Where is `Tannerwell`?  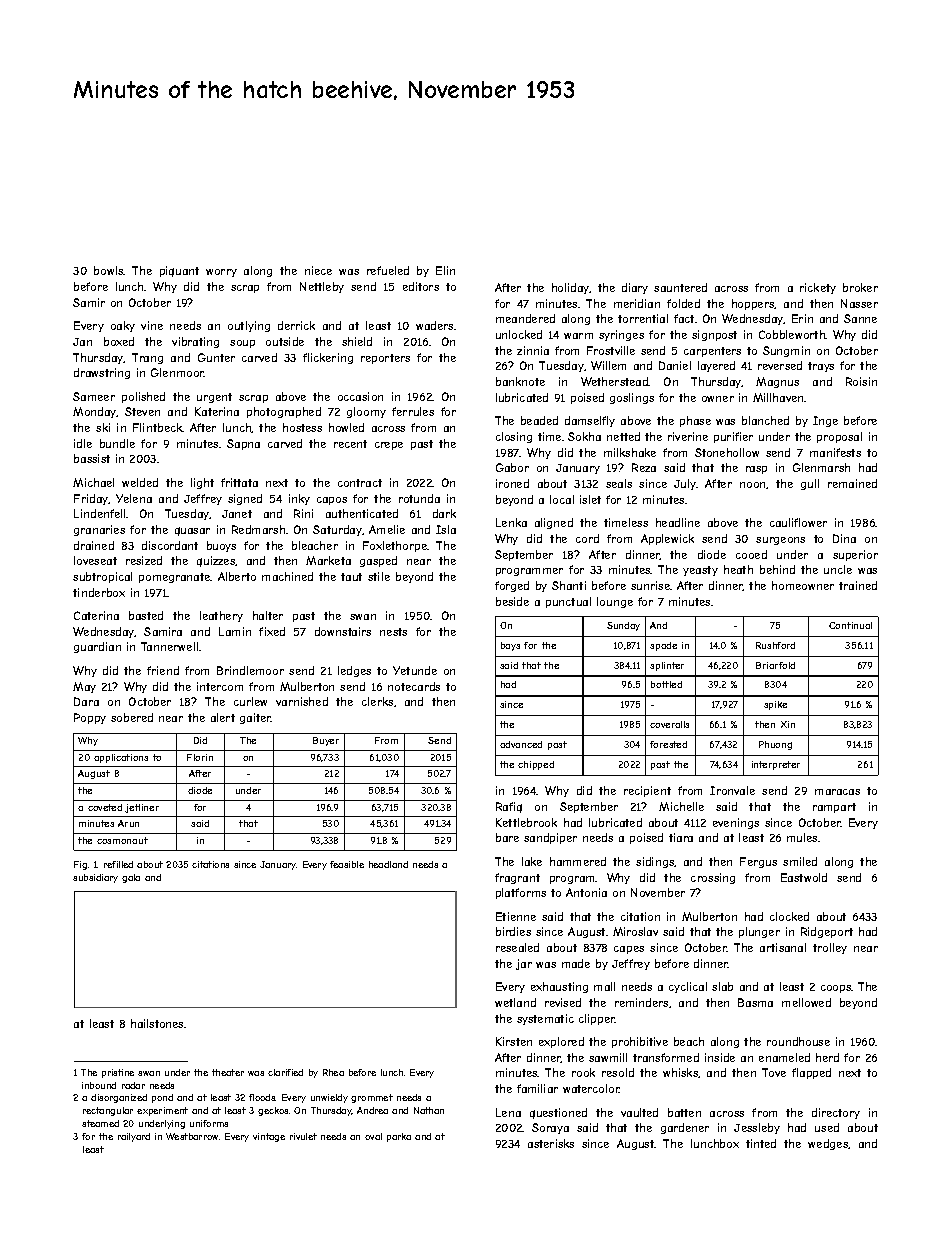
Tannerwell is located at coordinates (169, 646).
